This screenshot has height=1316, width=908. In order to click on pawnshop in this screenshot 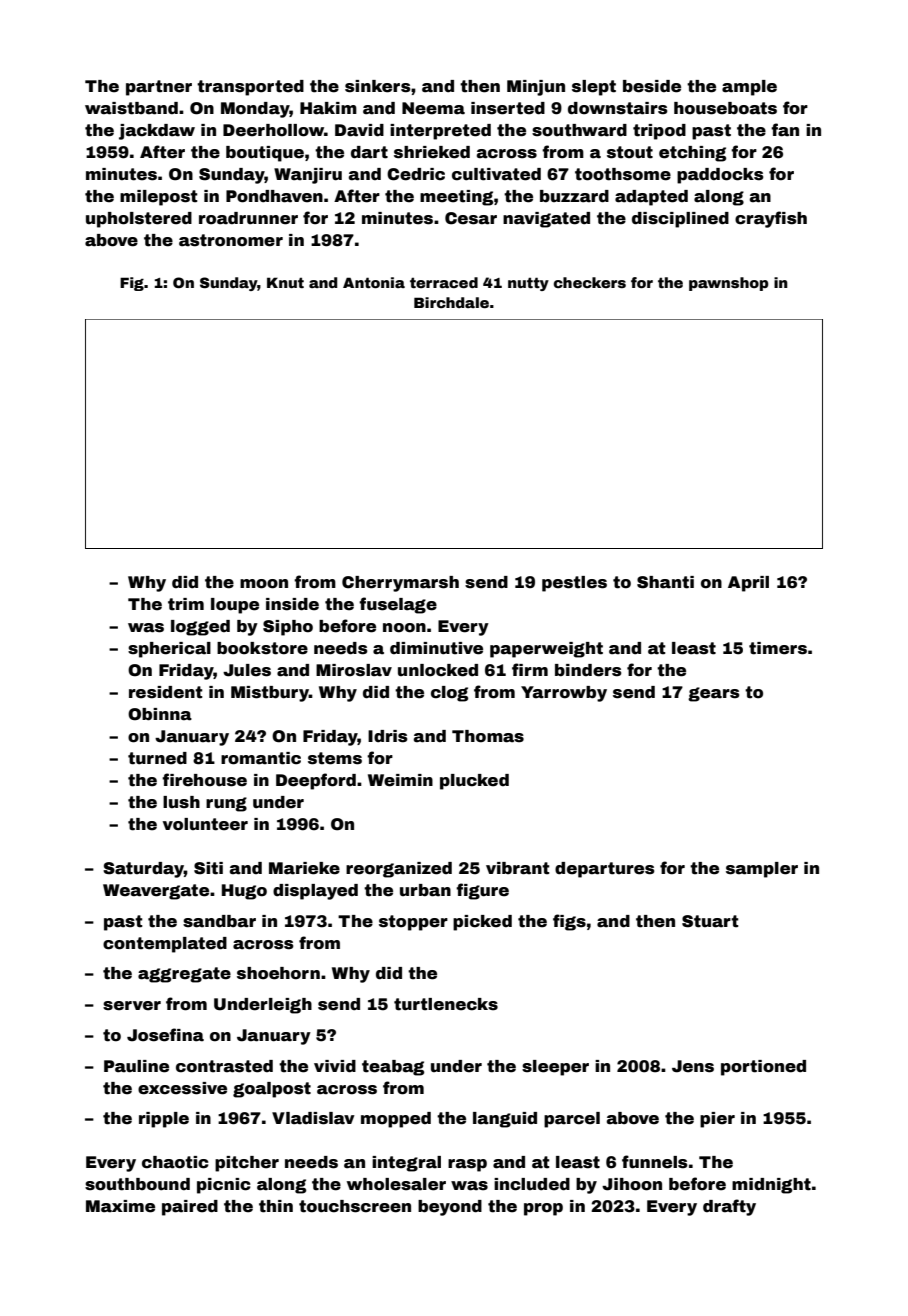, I will do `click(729, 284)`.
